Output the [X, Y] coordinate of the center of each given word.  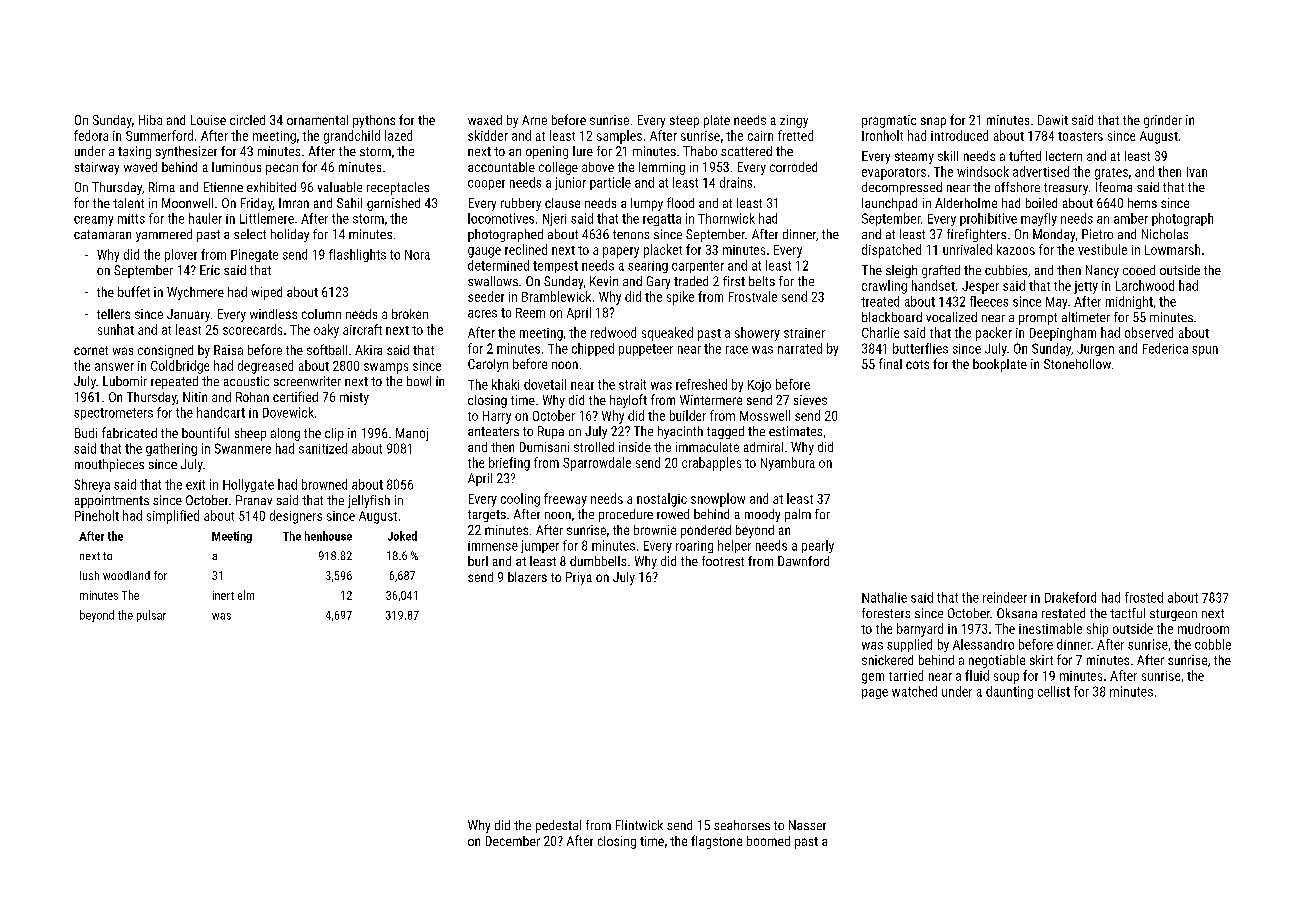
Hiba [150, 120]
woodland [126, 575]
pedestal [558, 826]
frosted [1144, 597]
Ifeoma [1114, 187]
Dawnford [803, 561]
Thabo [700, 151]
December [513, 841]
